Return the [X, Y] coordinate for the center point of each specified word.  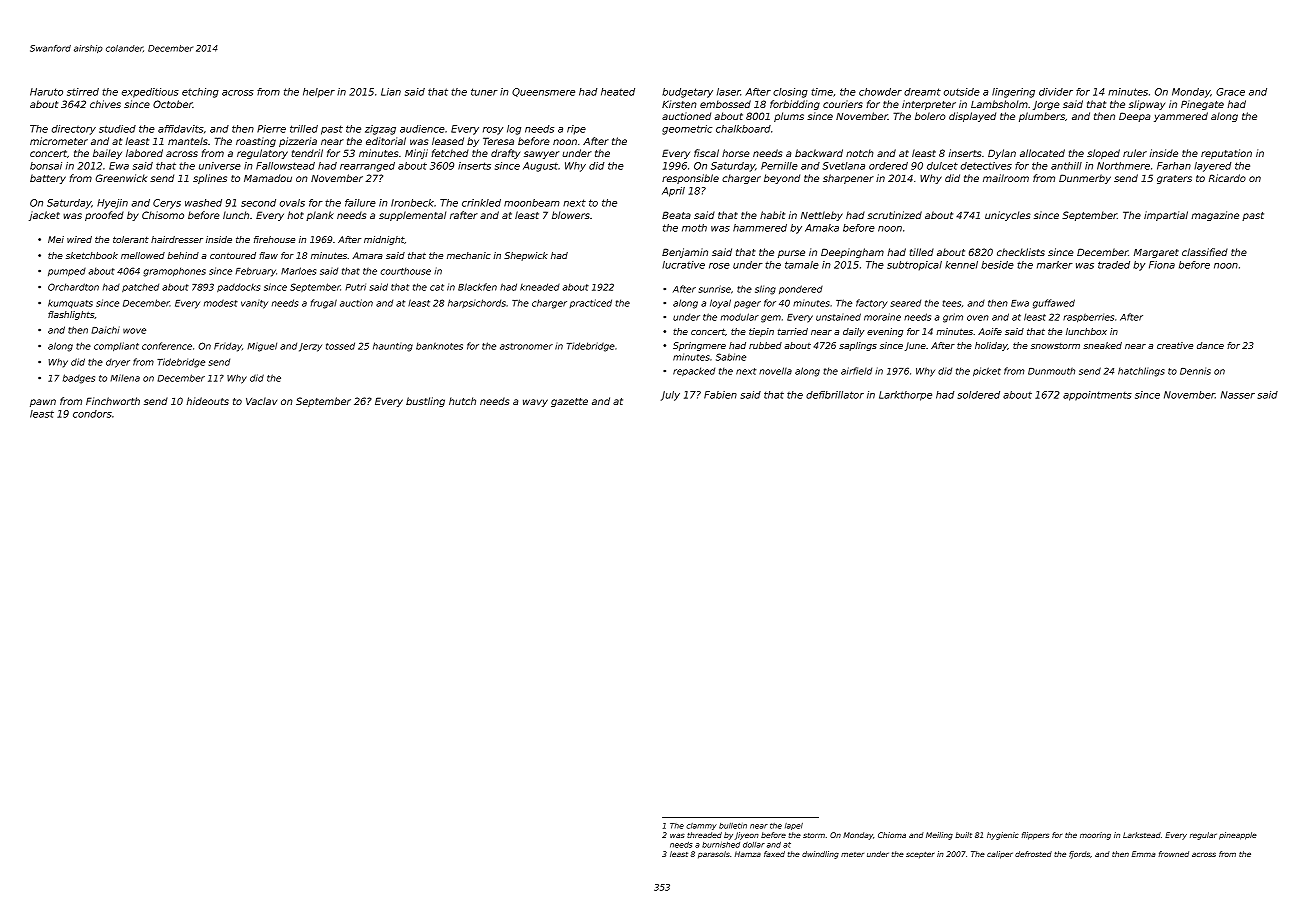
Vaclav [261, 401]
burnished [721, 845]
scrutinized [894, 215]
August [540, 167]
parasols [714, 855]
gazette [569, 402]
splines [210, 179]
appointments [1097, 396]
